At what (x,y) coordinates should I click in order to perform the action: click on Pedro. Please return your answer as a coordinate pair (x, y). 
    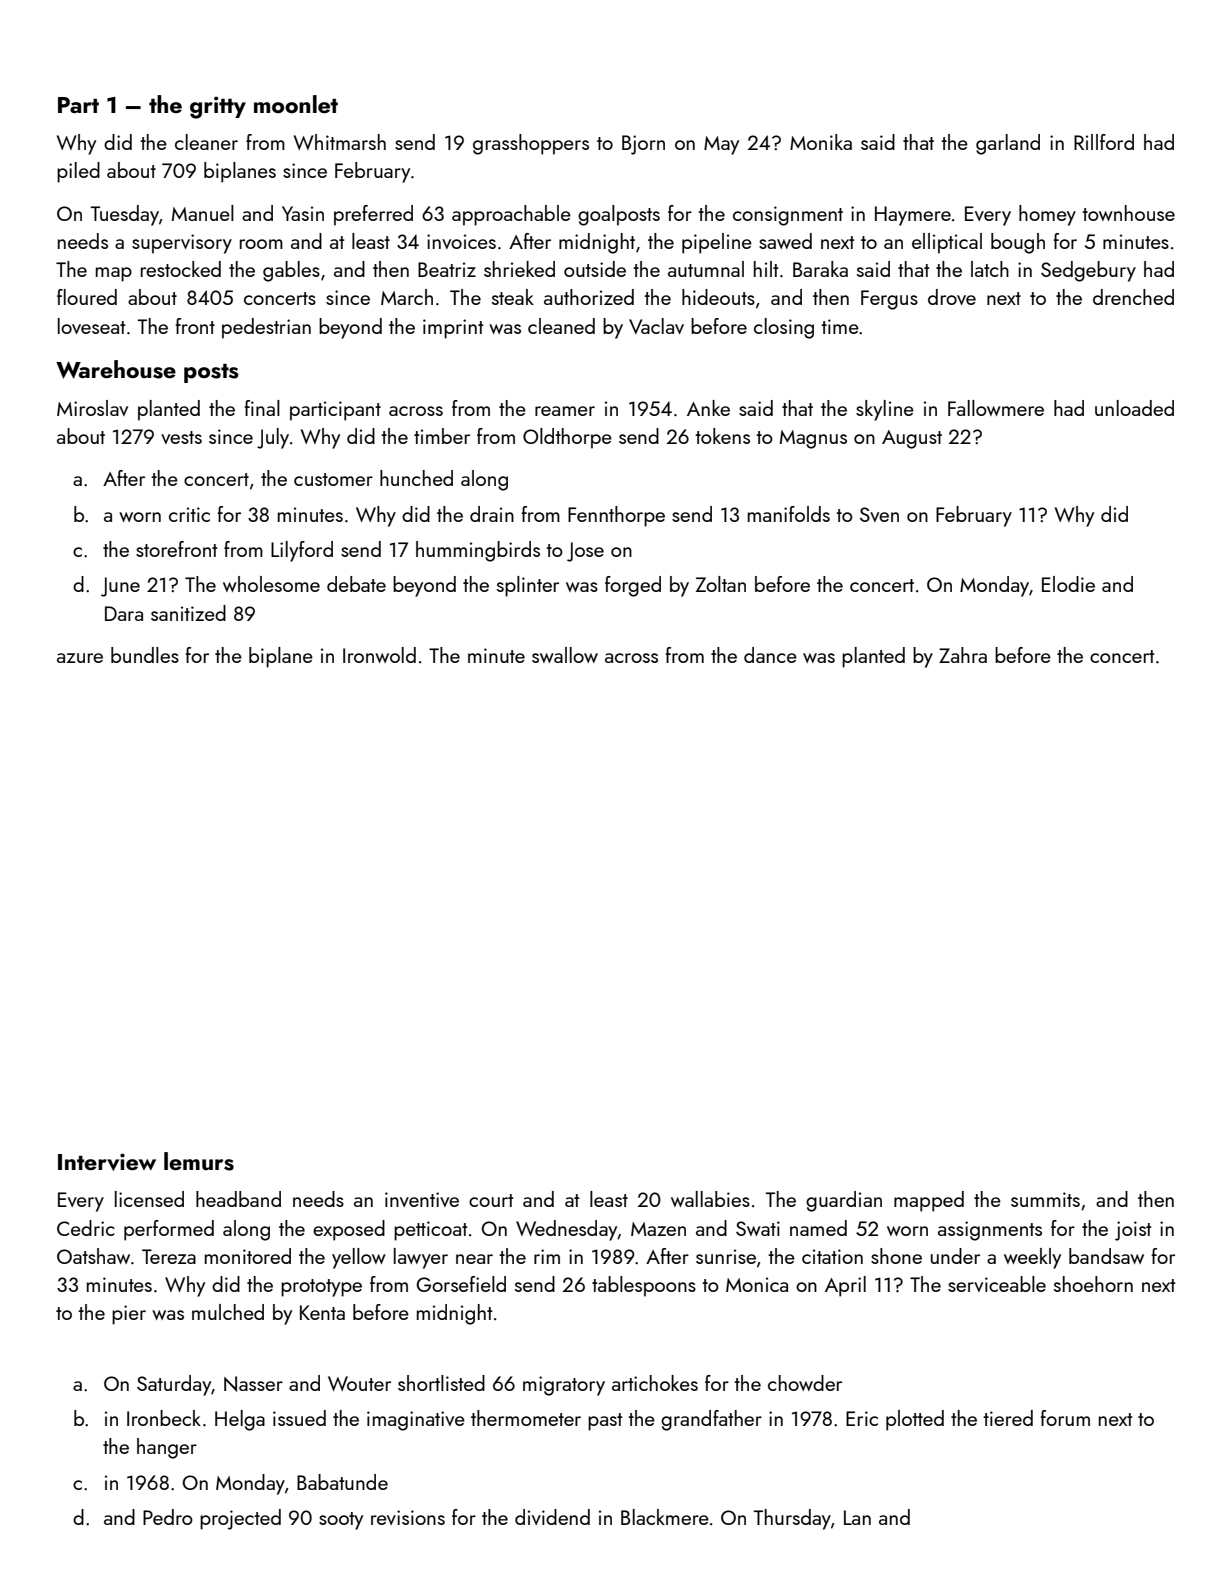
    Looking at the image, I should click on (168, 1517).
